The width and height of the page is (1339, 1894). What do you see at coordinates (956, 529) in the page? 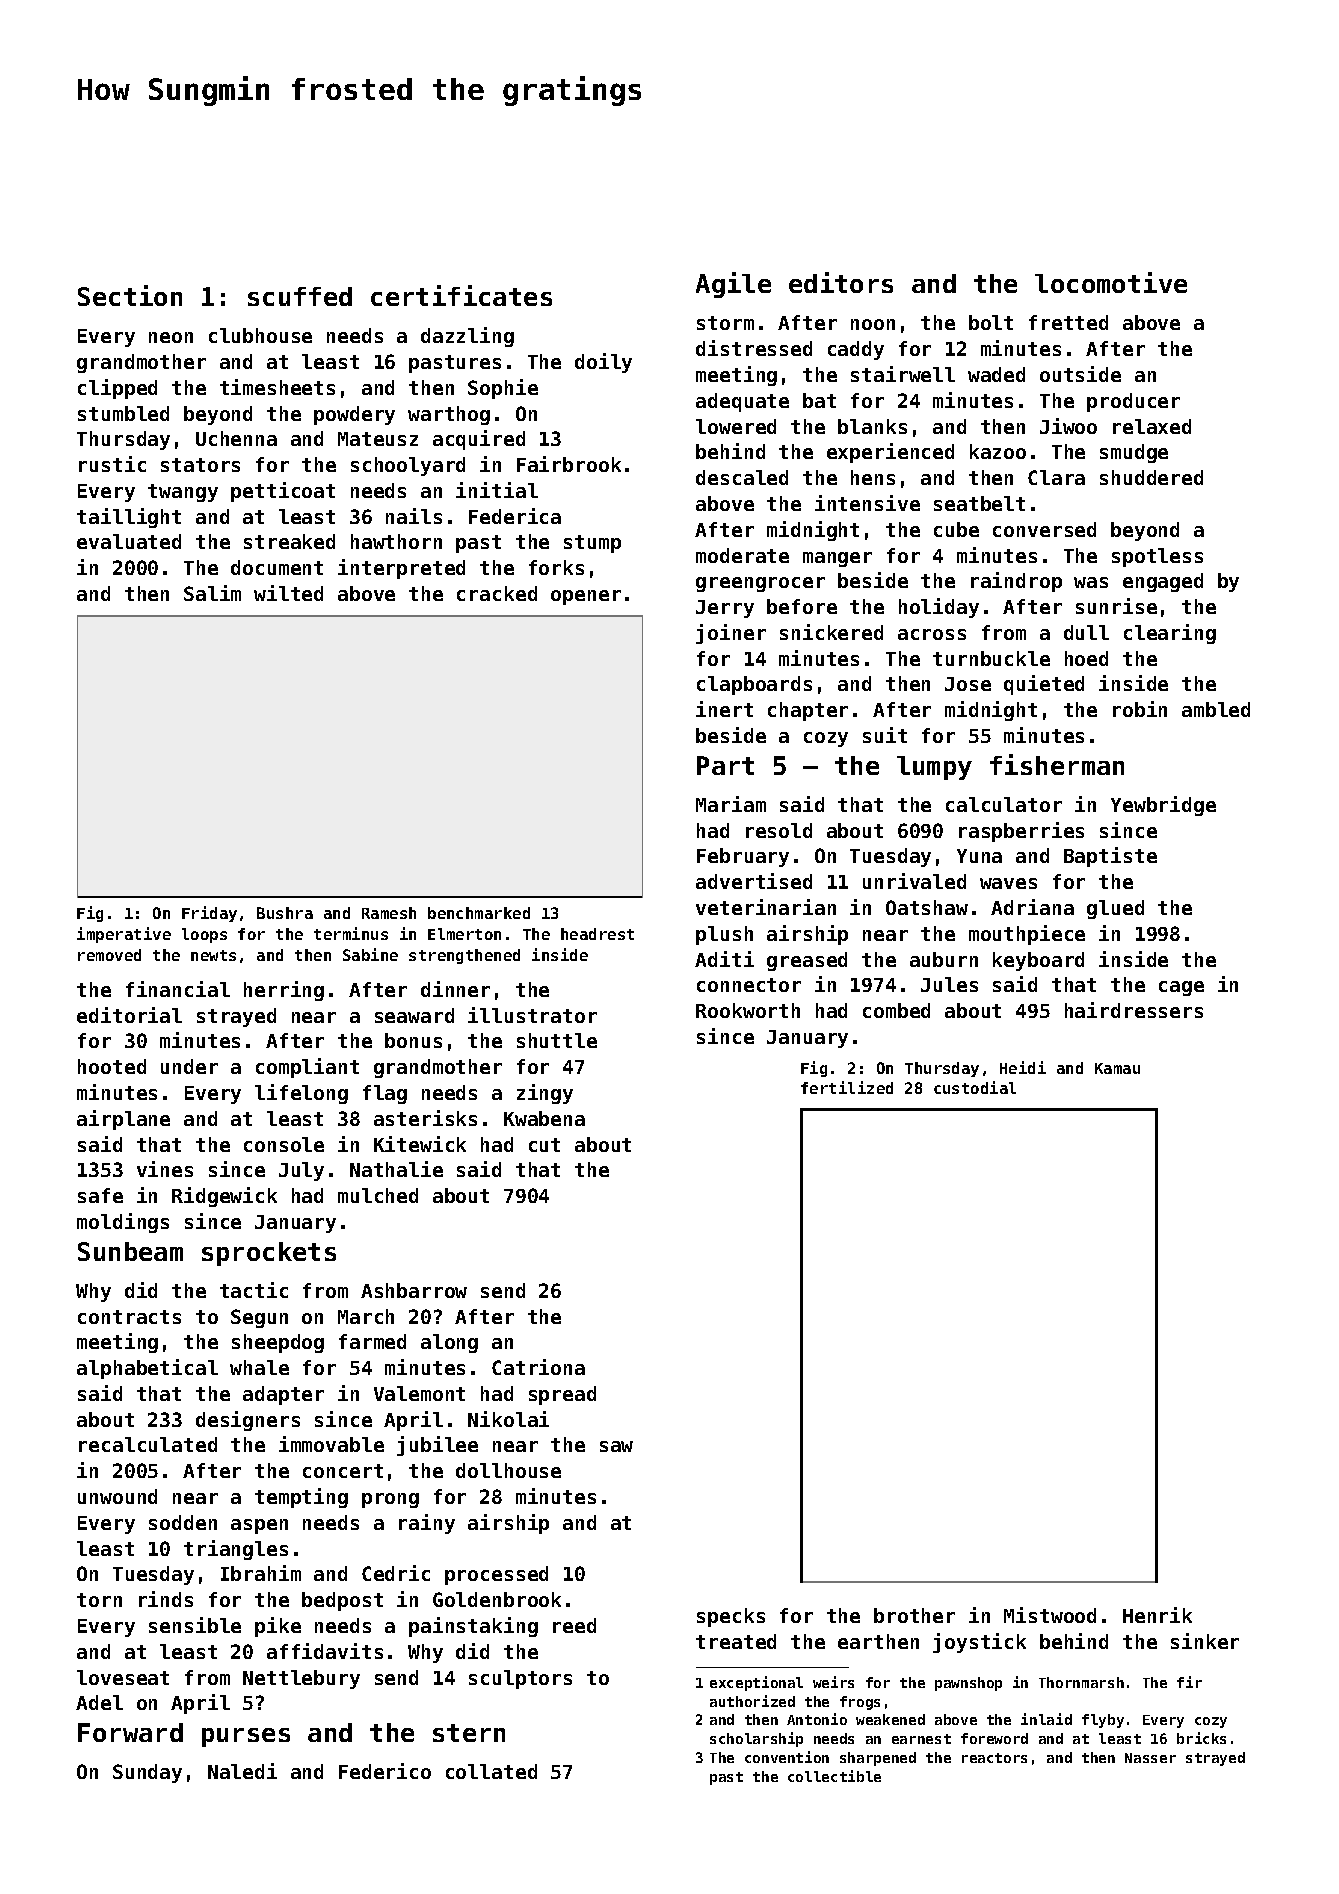
I see `cube` at bounding box center [956, 529].
